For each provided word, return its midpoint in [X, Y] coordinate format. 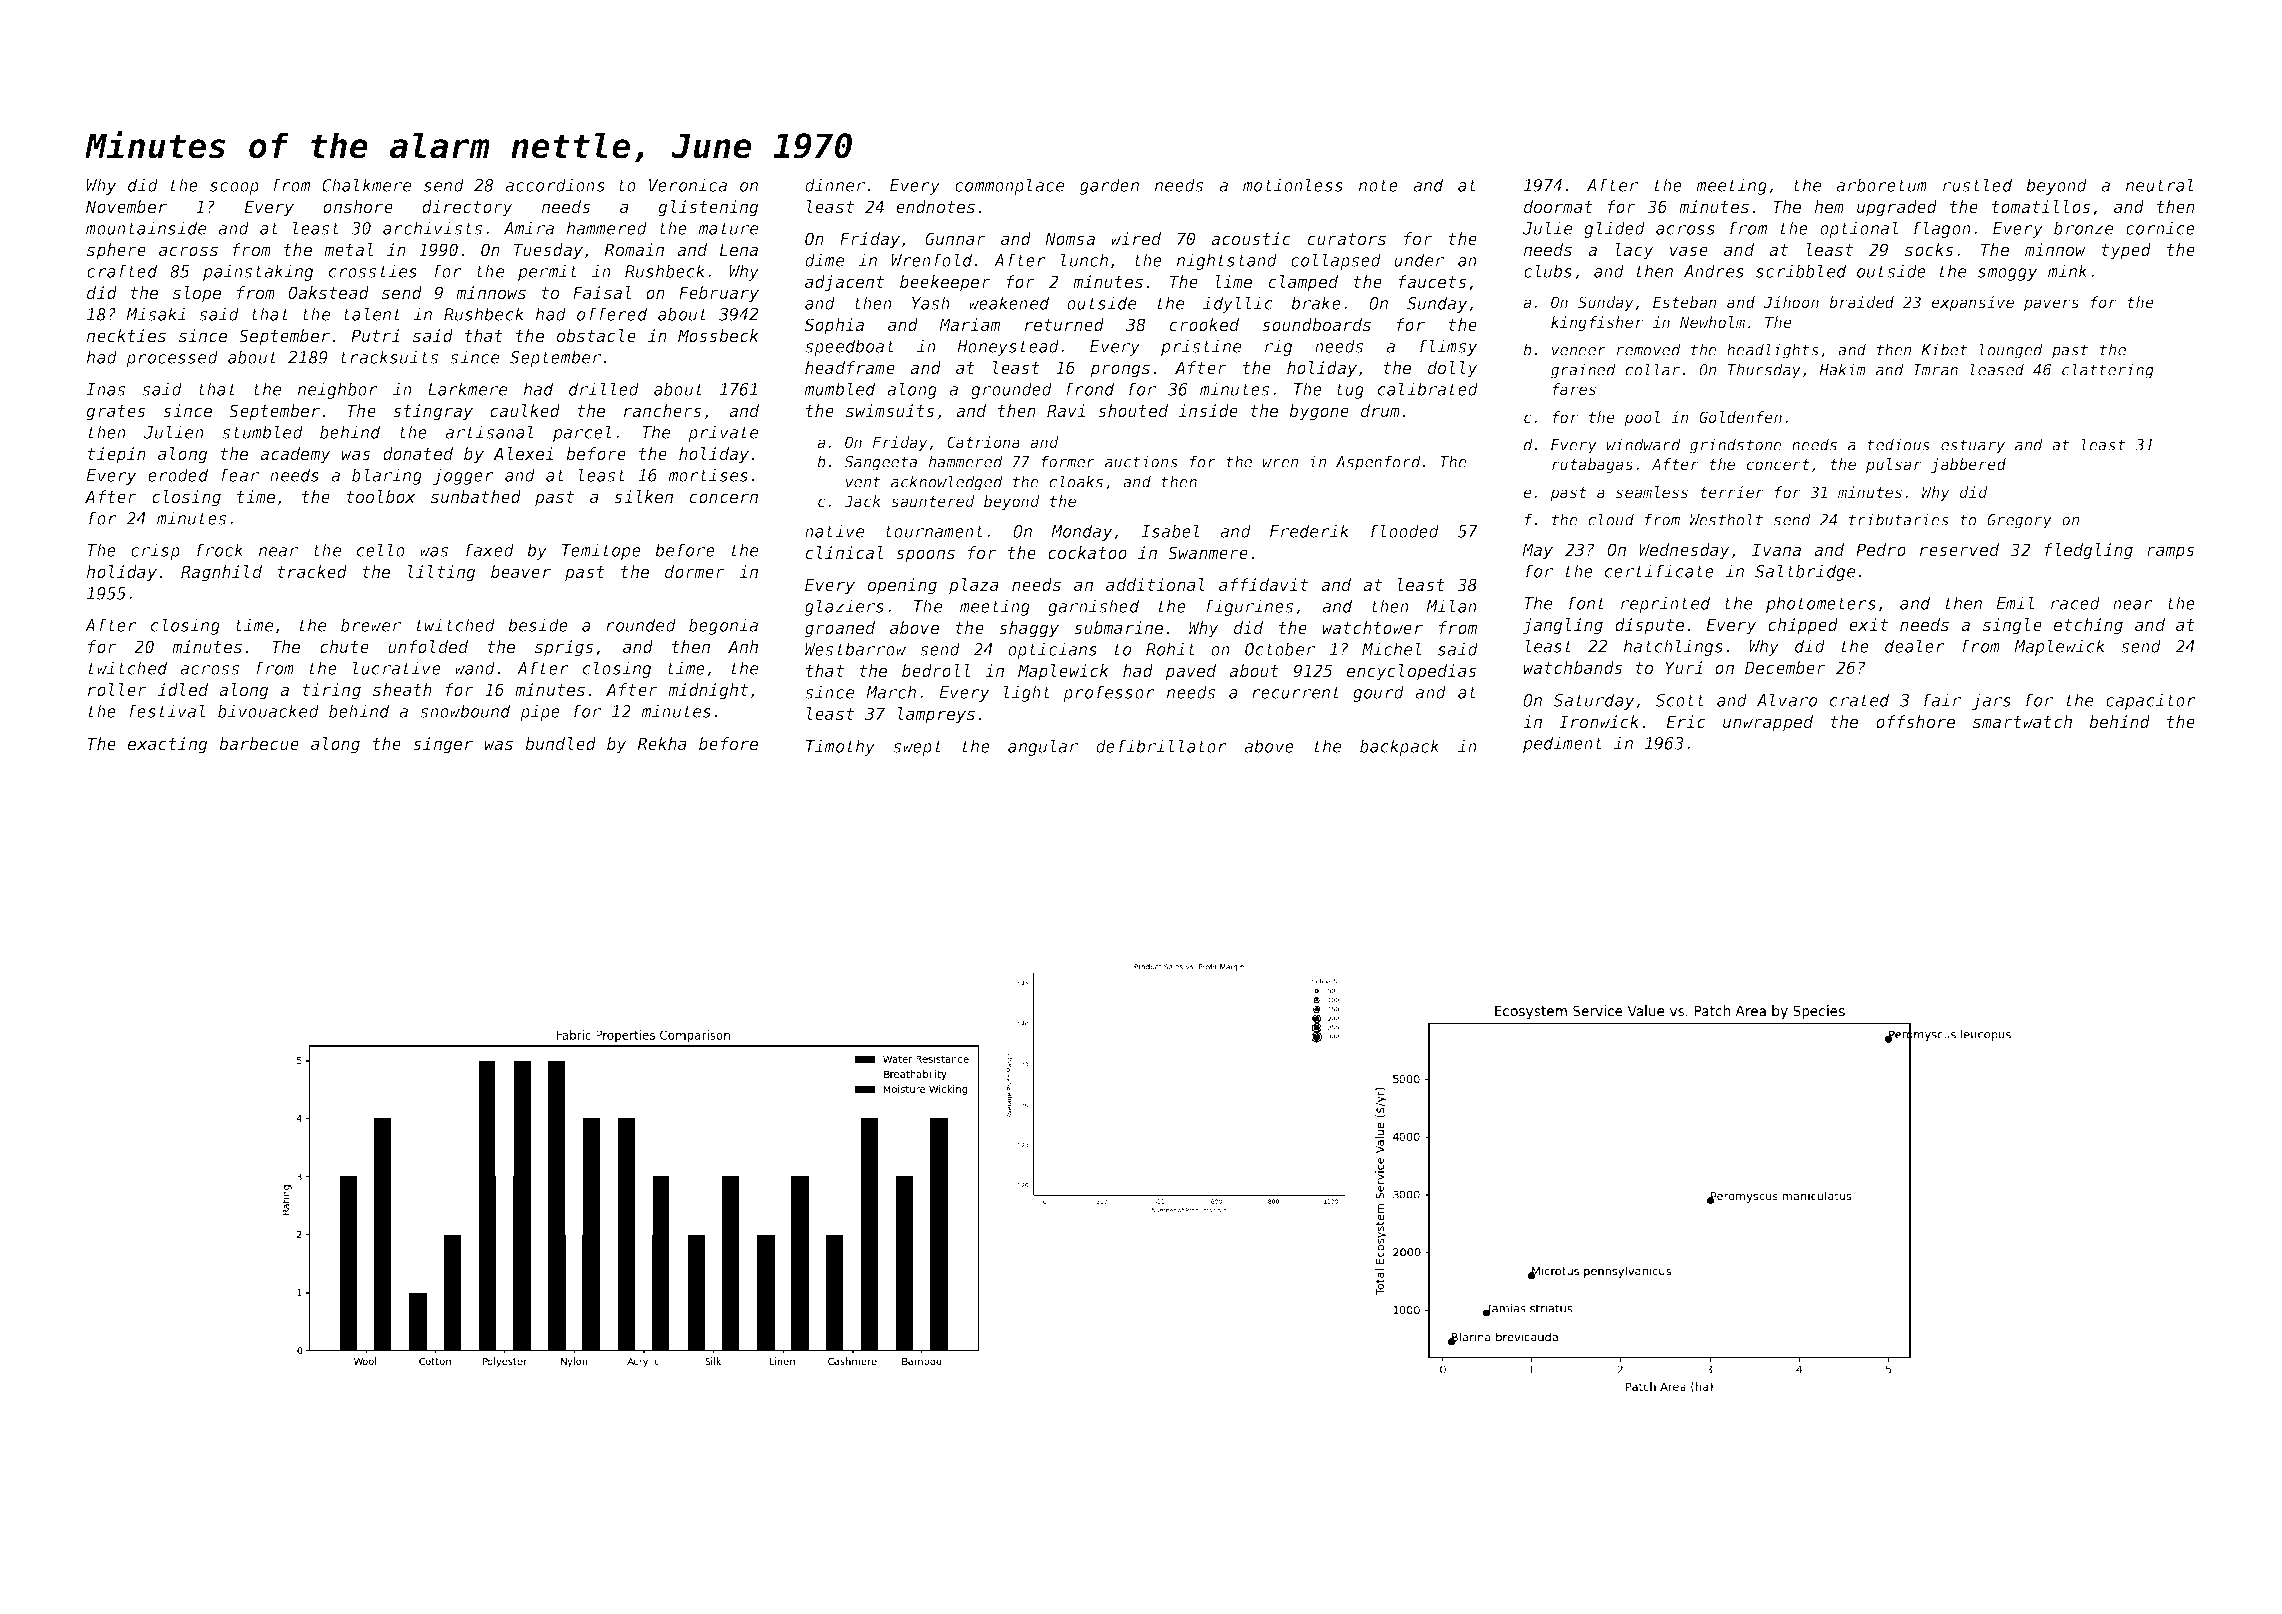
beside [538, 625]
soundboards [1316, 325]
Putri [375, 336]
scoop [234, 188]
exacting [168, 745]
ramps [2171, 553]
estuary [1973, 446]
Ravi [1066, 411]
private [723, 433]
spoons [925, 556]
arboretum [1881, 185]
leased [1997, 369]
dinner [835, 185]
